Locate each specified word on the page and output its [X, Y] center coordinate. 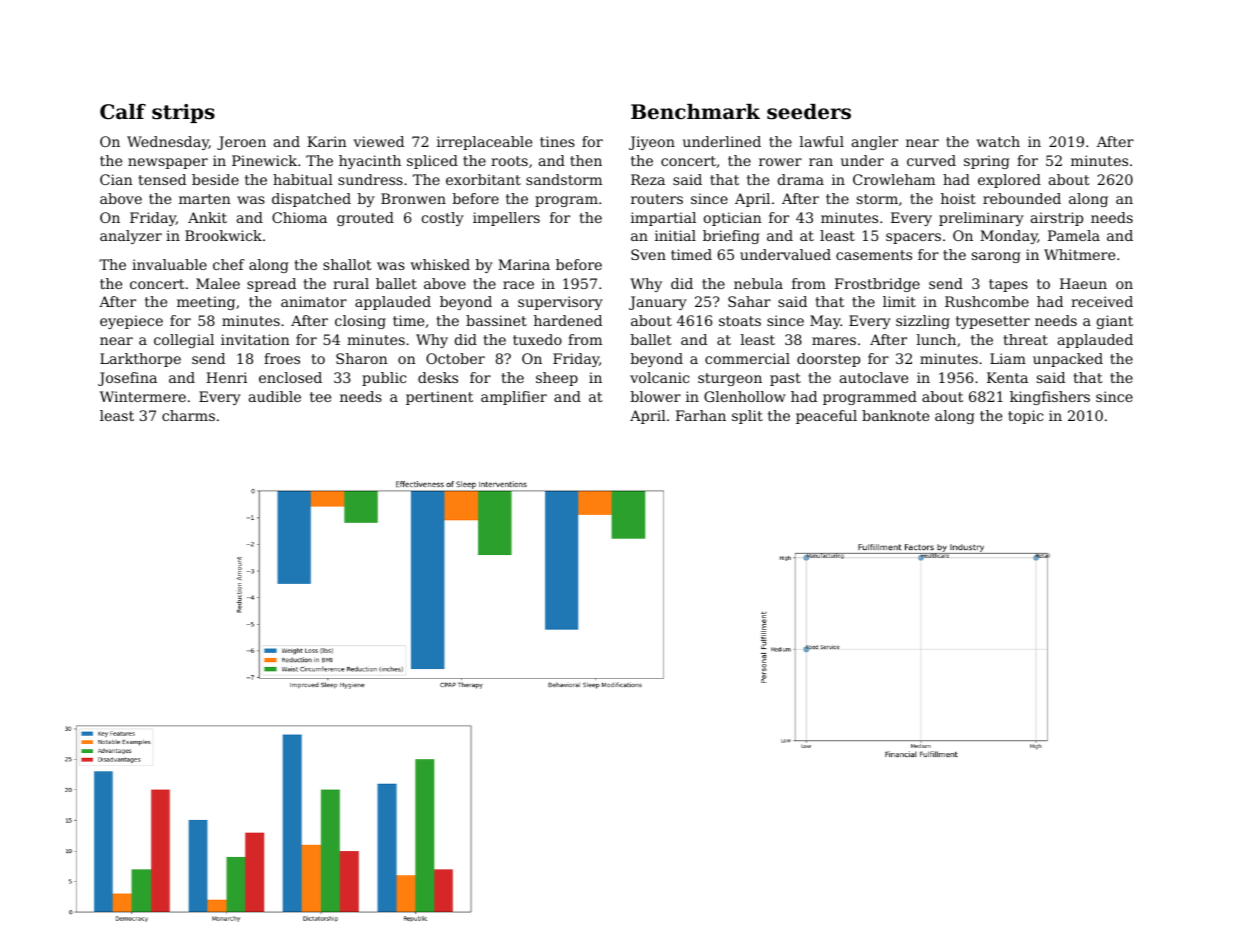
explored [1009, 181]
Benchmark [695, 112]
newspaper [168, 163]
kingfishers [1050, 398]
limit [899, 301]
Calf [123, 112]
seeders [809, 112]
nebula [758, 283]
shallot [347, 264]
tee [320, 397]
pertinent [439, 398]
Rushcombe [987, 301]
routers [657, 199]
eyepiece [131, 322]
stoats [740, 321]
